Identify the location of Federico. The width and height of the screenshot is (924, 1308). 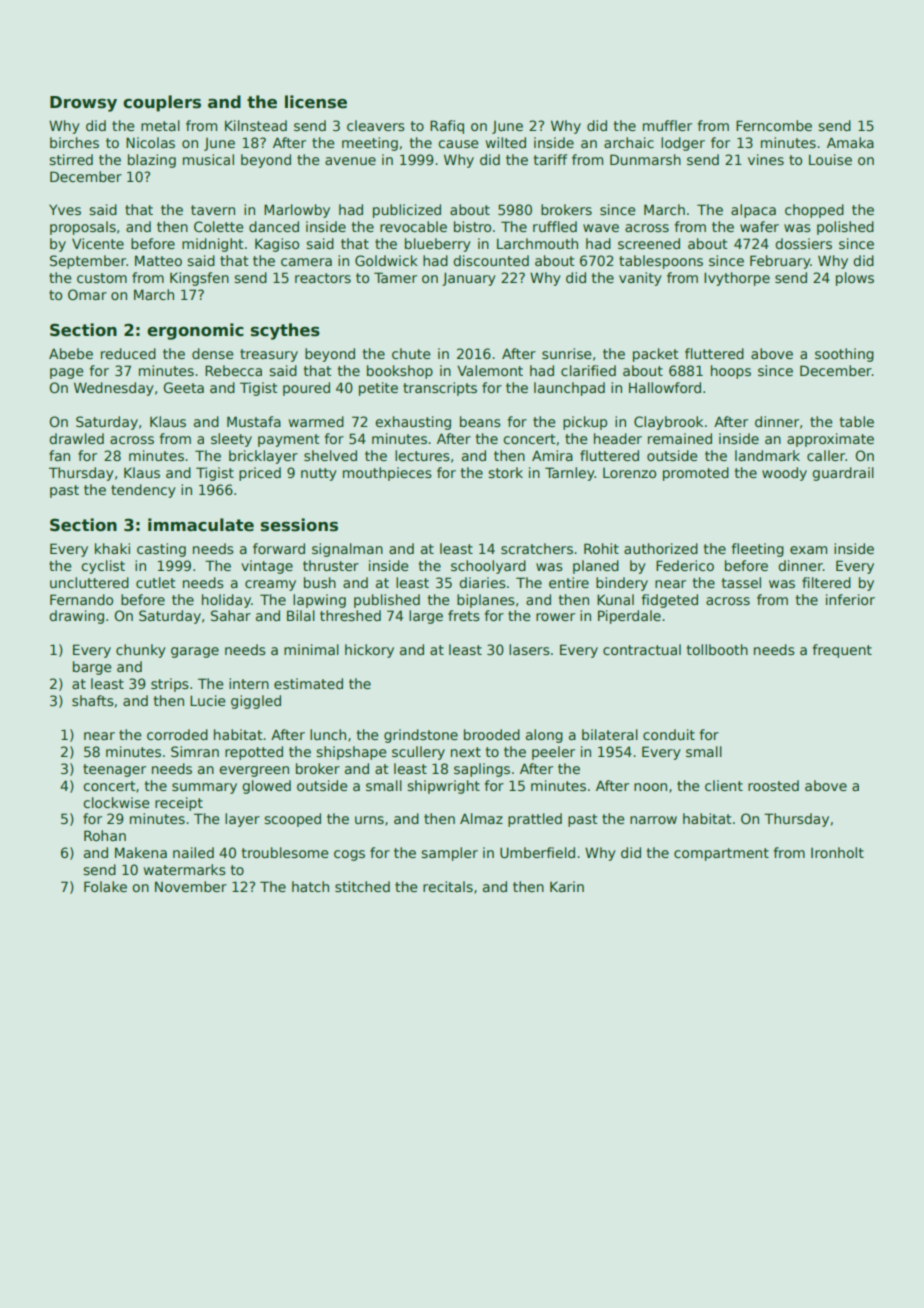
(685, 565).
